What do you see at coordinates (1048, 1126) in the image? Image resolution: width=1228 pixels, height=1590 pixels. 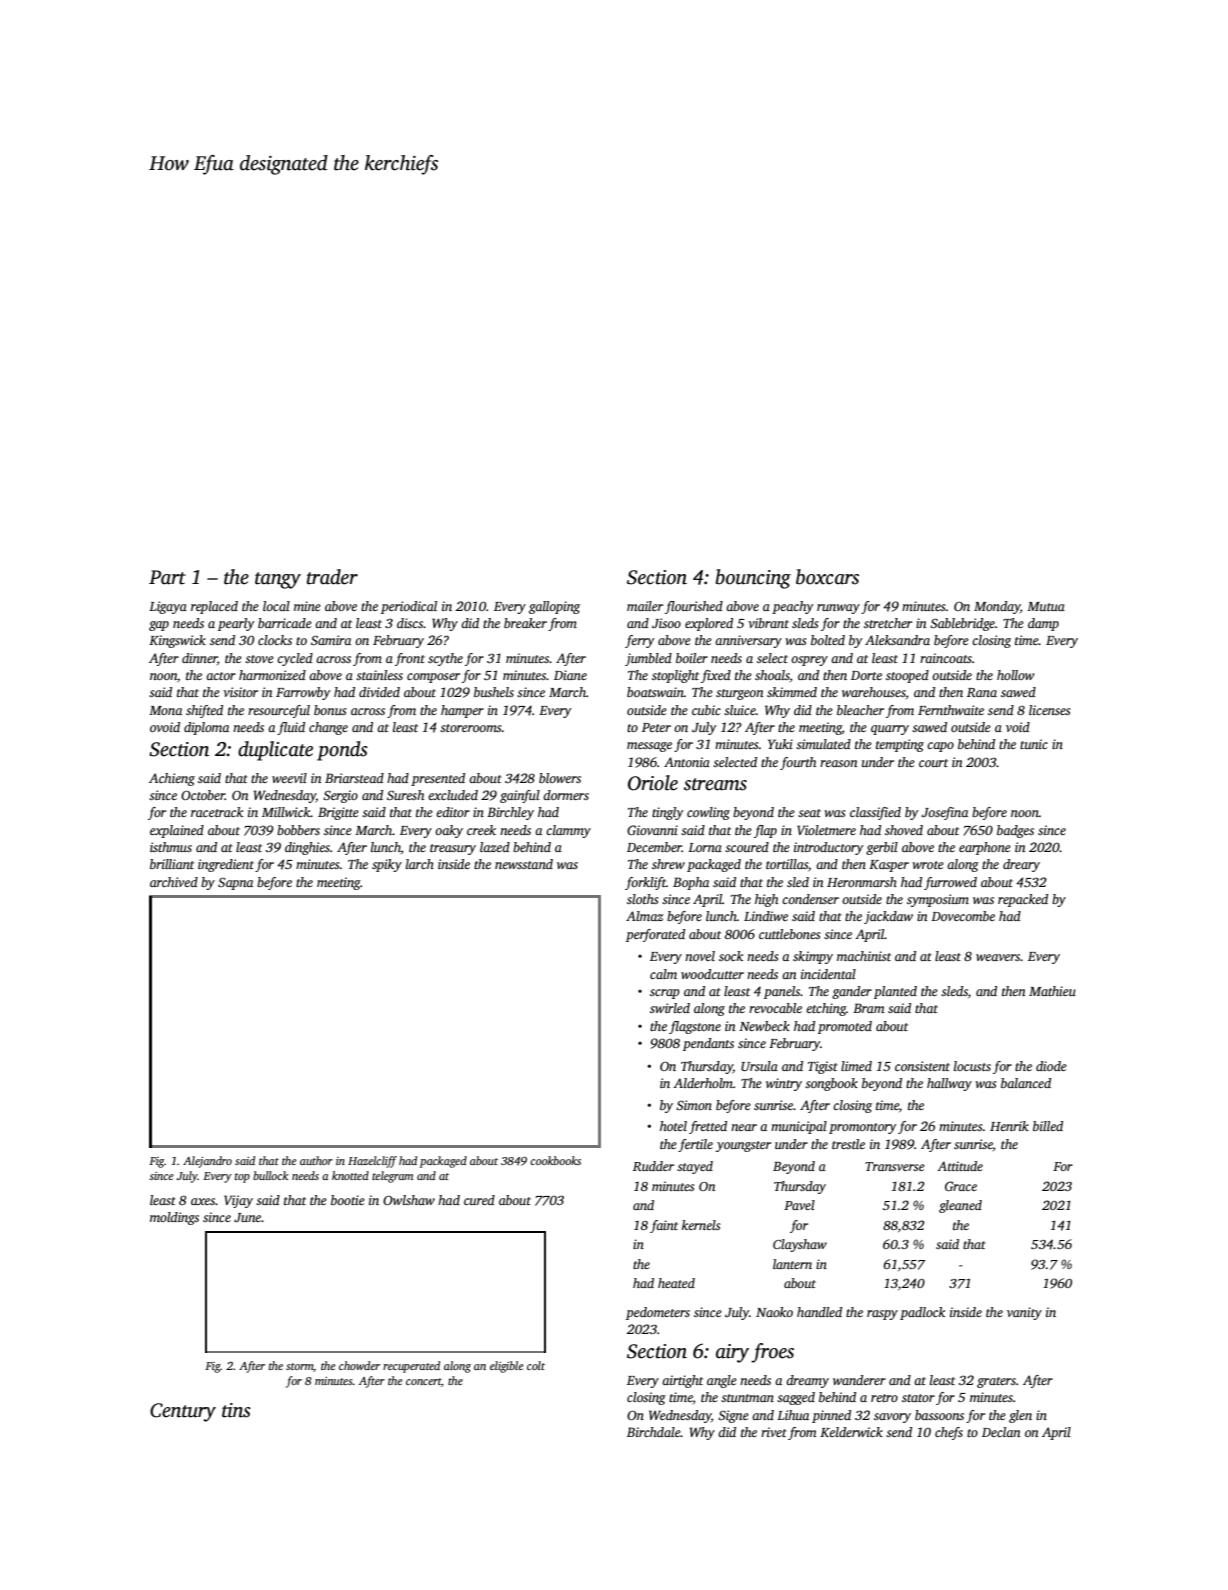 I see `billed` at bounding box center [1048, 1126].
